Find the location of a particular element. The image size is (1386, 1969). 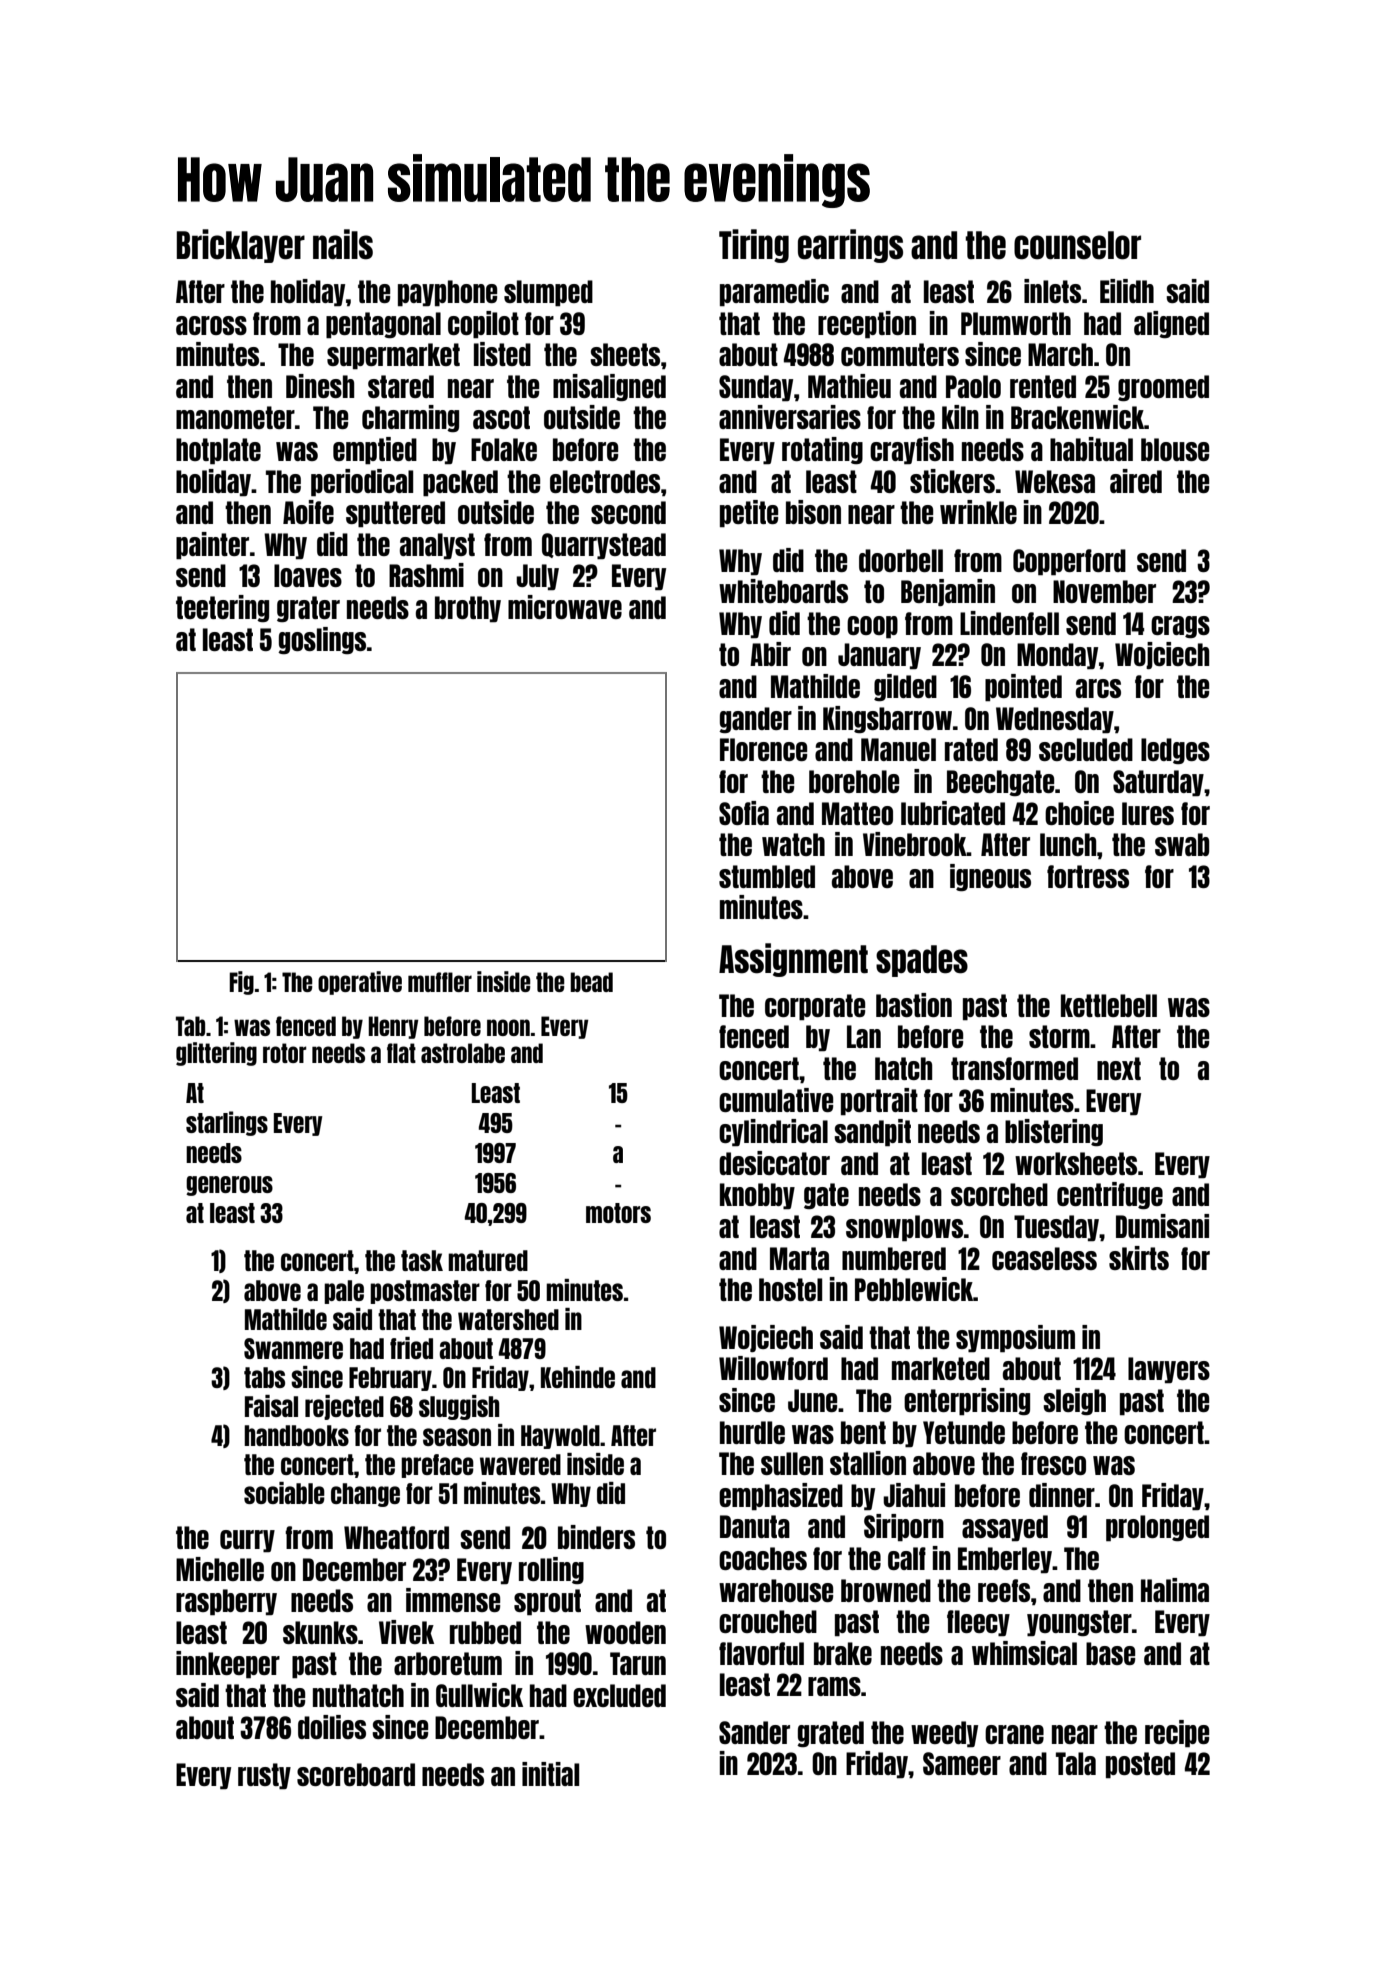

counselor is located at coordinates (1077, 245).
